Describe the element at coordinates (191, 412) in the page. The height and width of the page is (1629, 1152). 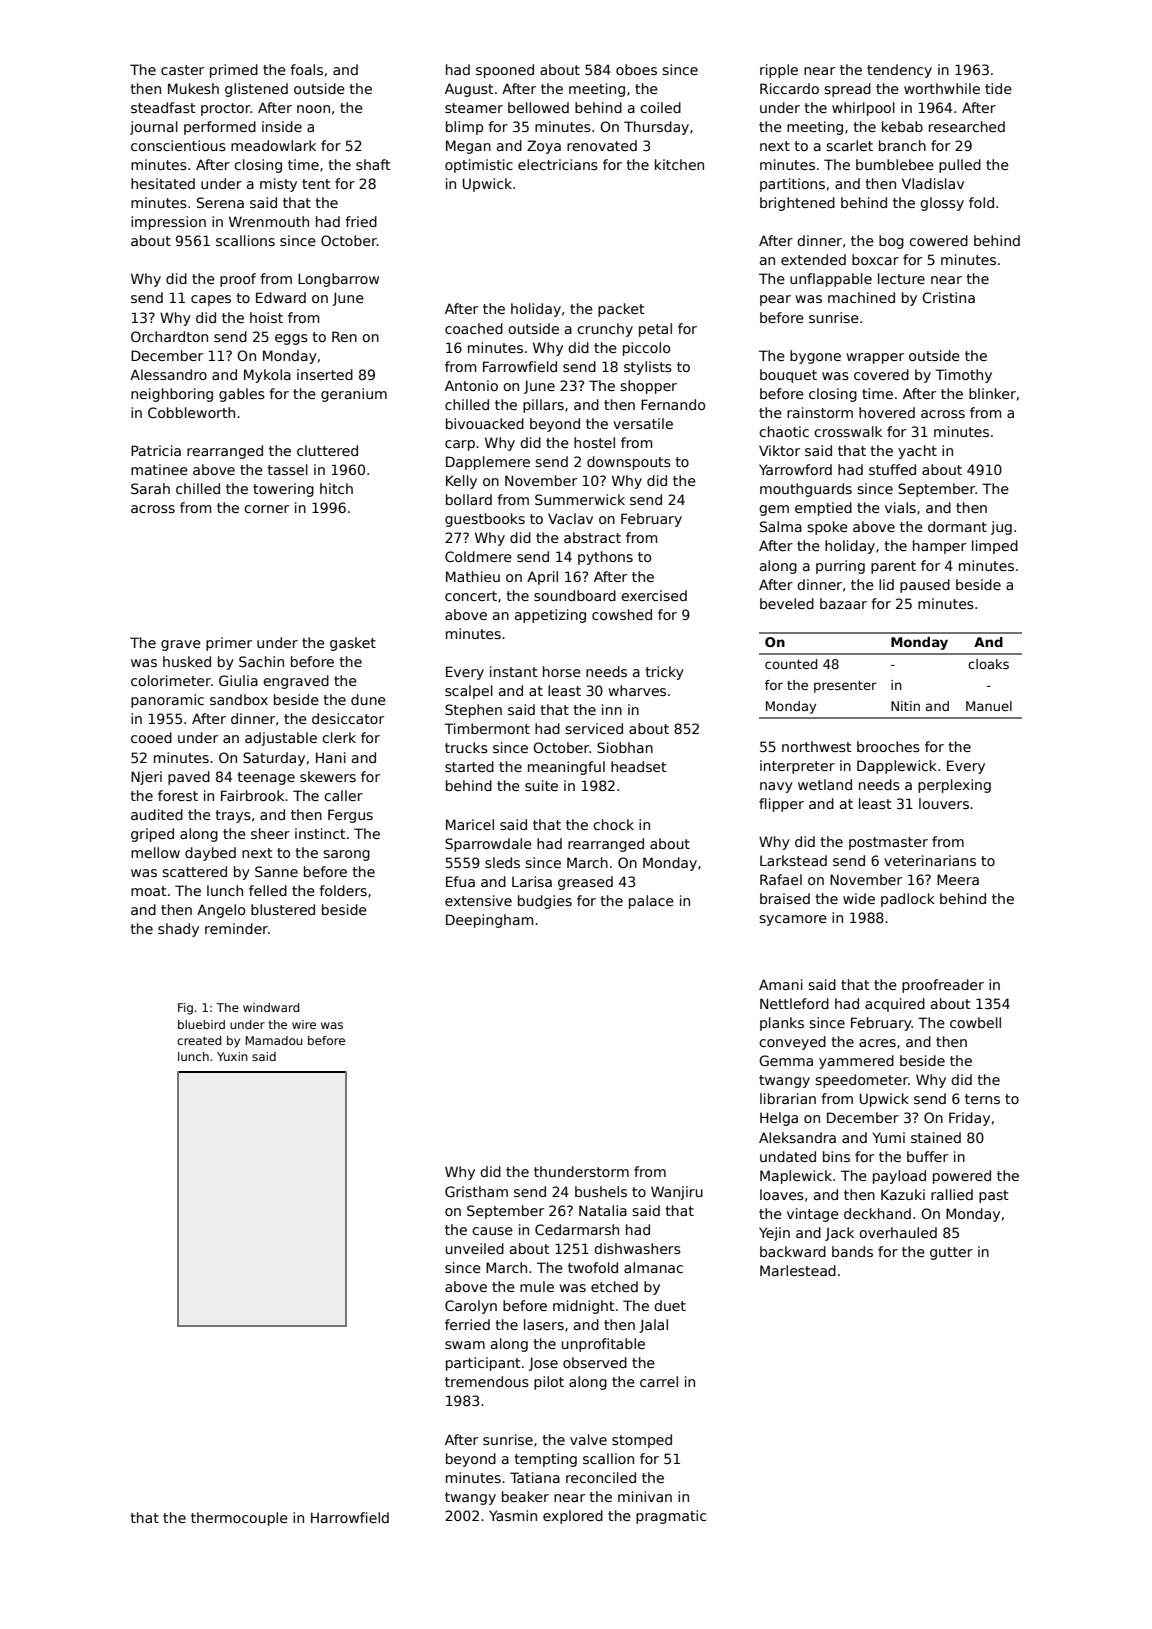
I see `Cobbleworth` at that location.
